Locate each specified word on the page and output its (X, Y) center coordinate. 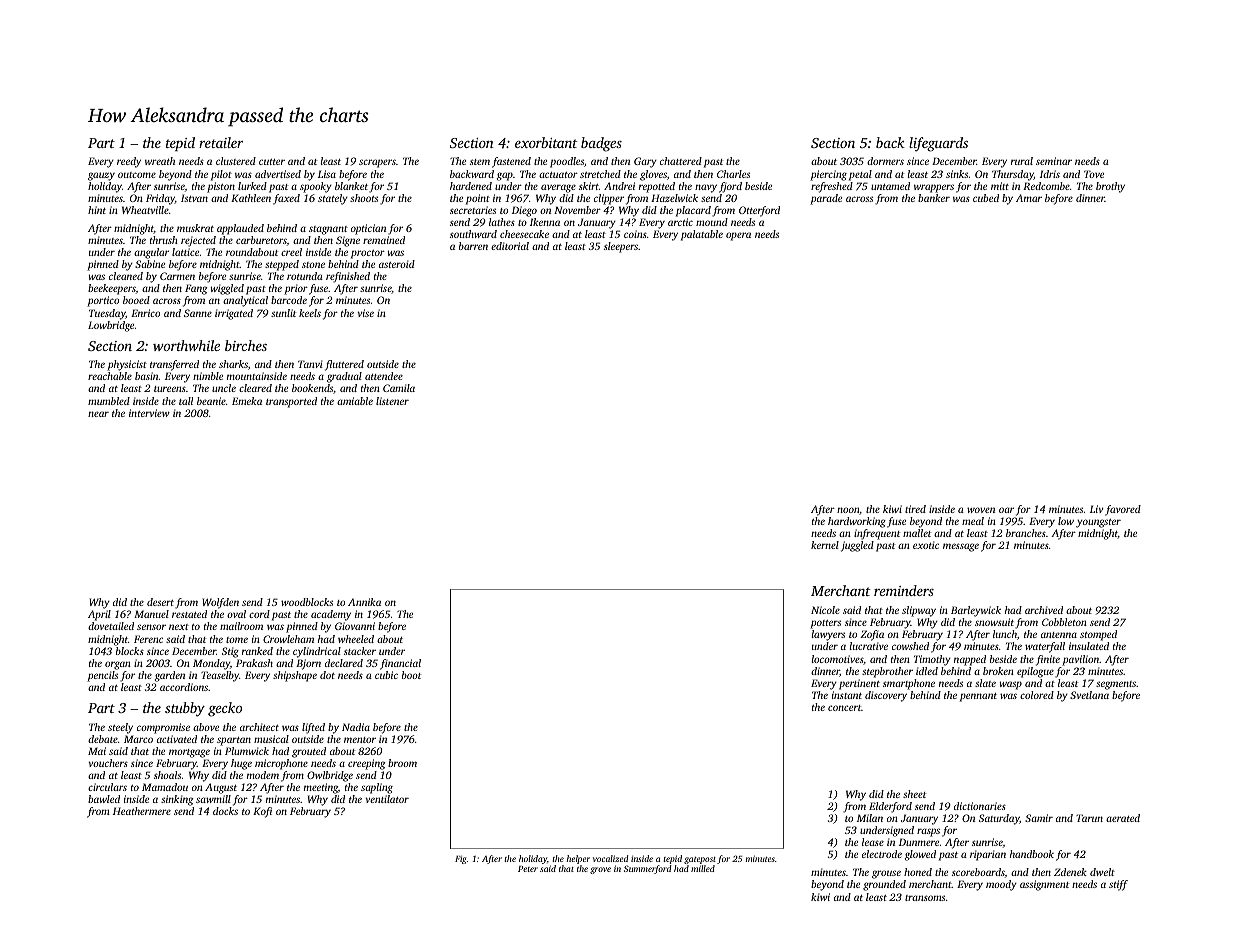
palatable (702, 235)
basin (147, 376)
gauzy (101, 176)
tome (237, 640)
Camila (399, 388)
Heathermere (142, 811)
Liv (1097, 509)
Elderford (890, 807)
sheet (914, 794)
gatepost (700, 860)
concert (844, 708)
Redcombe (1046, 186)
